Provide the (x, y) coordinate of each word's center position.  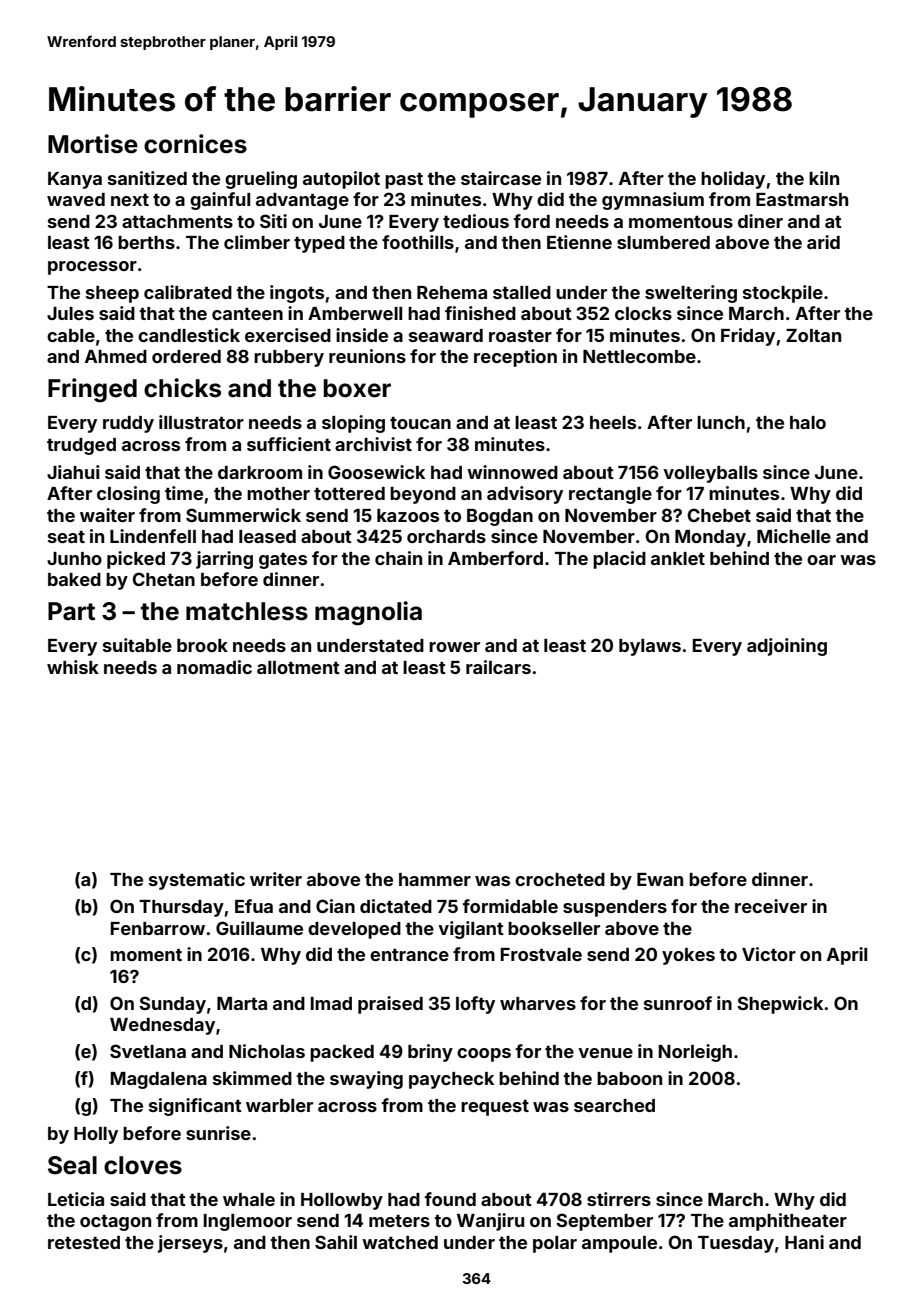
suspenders (615, 908)
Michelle (794, 536)
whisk (73, 667)
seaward (446, 335)
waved (76, 199)
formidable (510, 906)
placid (619, 560)
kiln (824, 178)
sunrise (218, 1133)
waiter (107, 515)
